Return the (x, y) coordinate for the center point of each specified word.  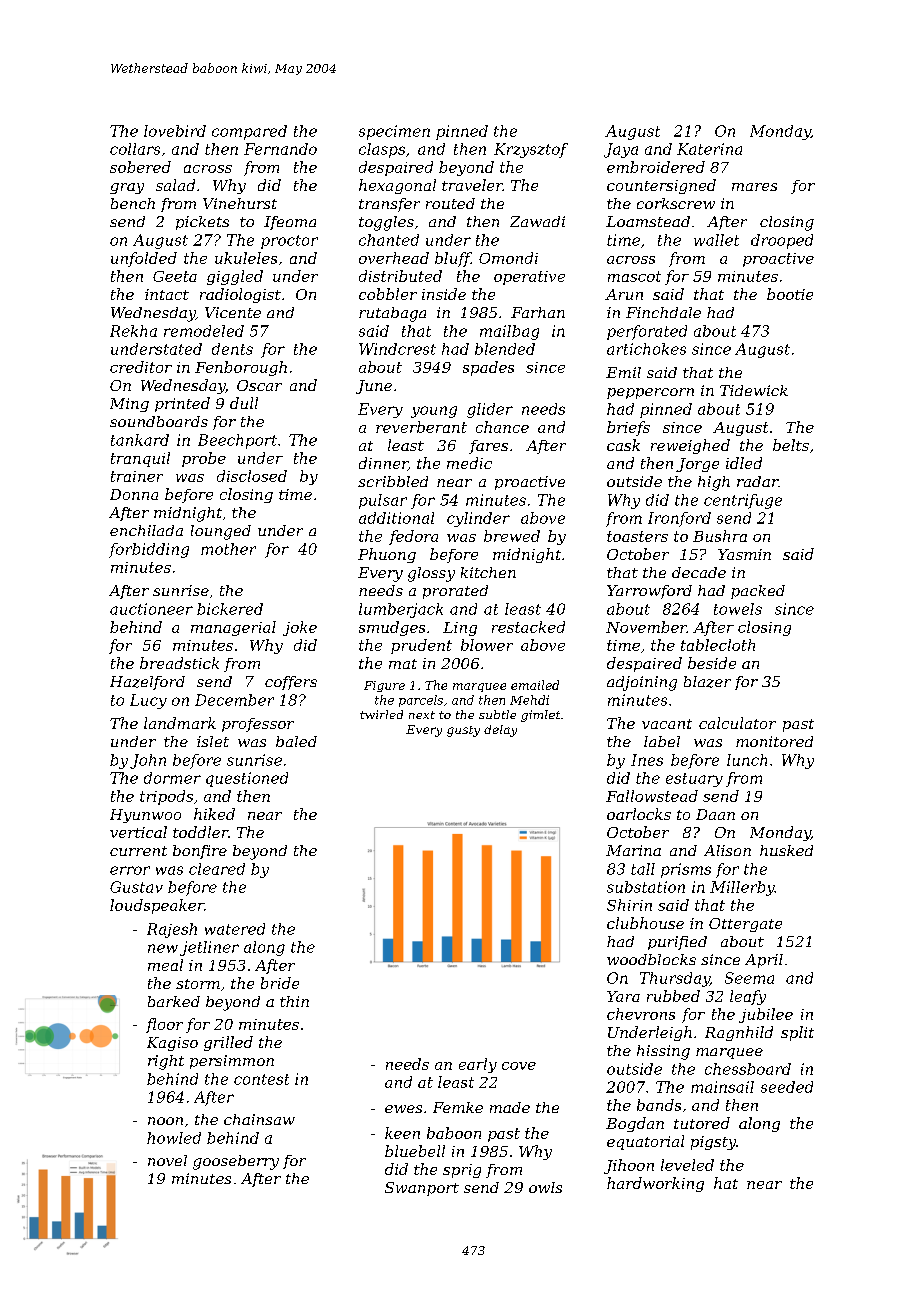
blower (487, 645)
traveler (472, 185)
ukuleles (246, 258)
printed (182, 404)
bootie (790, 294)
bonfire (200, 852)
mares (754, 187)
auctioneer (151, 609)
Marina (633, 850)
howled (174, 1138)
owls (545, 1187)
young (434, 412)
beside (712, 663)
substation (646, 887)
